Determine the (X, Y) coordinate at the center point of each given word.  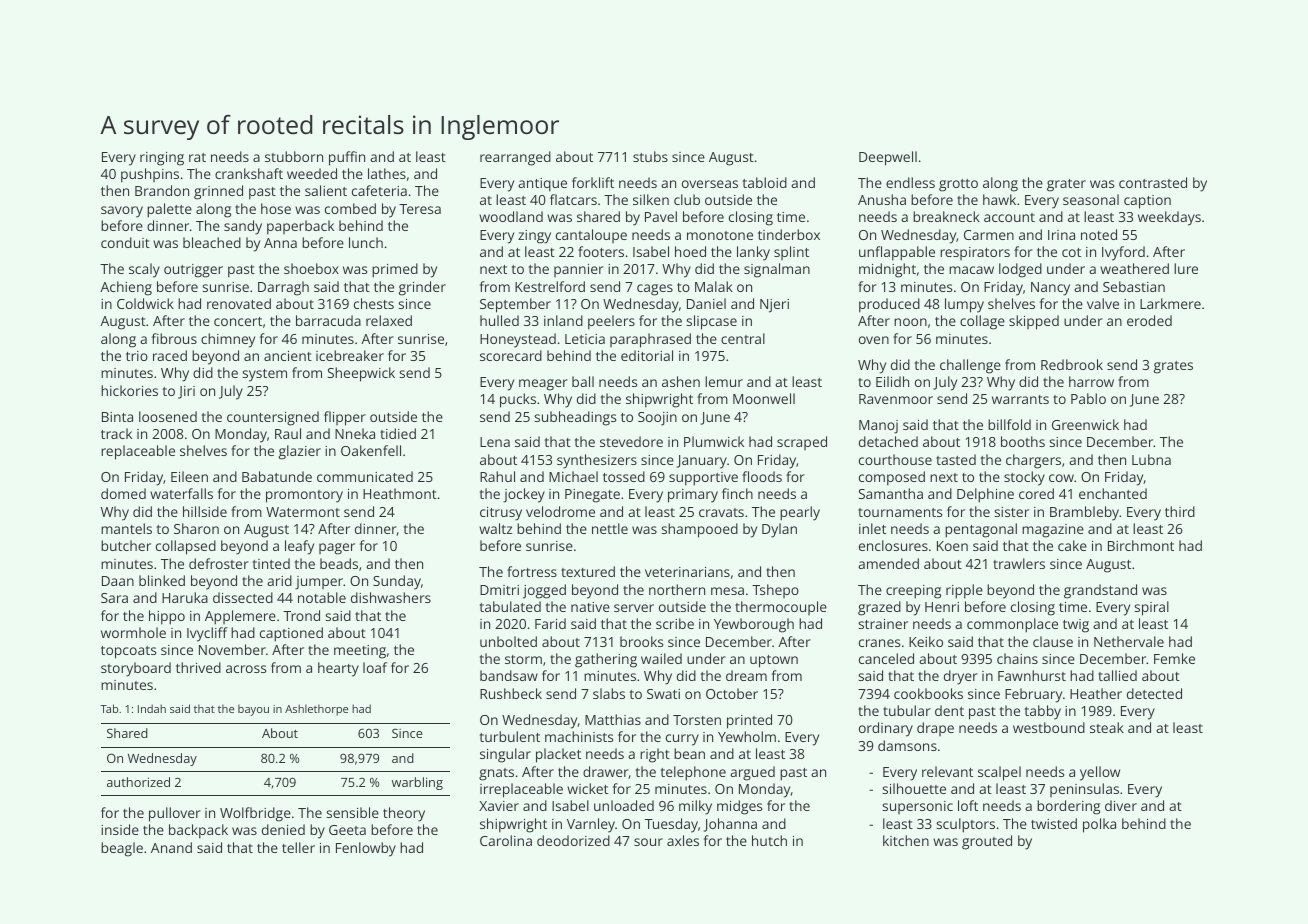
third (1180, 511)
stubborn (294, 156)
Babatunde (277, 476)
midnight (887, 270)
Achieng (126, 288)
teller (298, 847)
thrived (198, 667)
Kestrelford (550, 286)
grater (1066, 185)
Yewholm (747, 736)
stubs (650, 156)
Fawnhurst (1032, 675)
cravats (721, 512)
